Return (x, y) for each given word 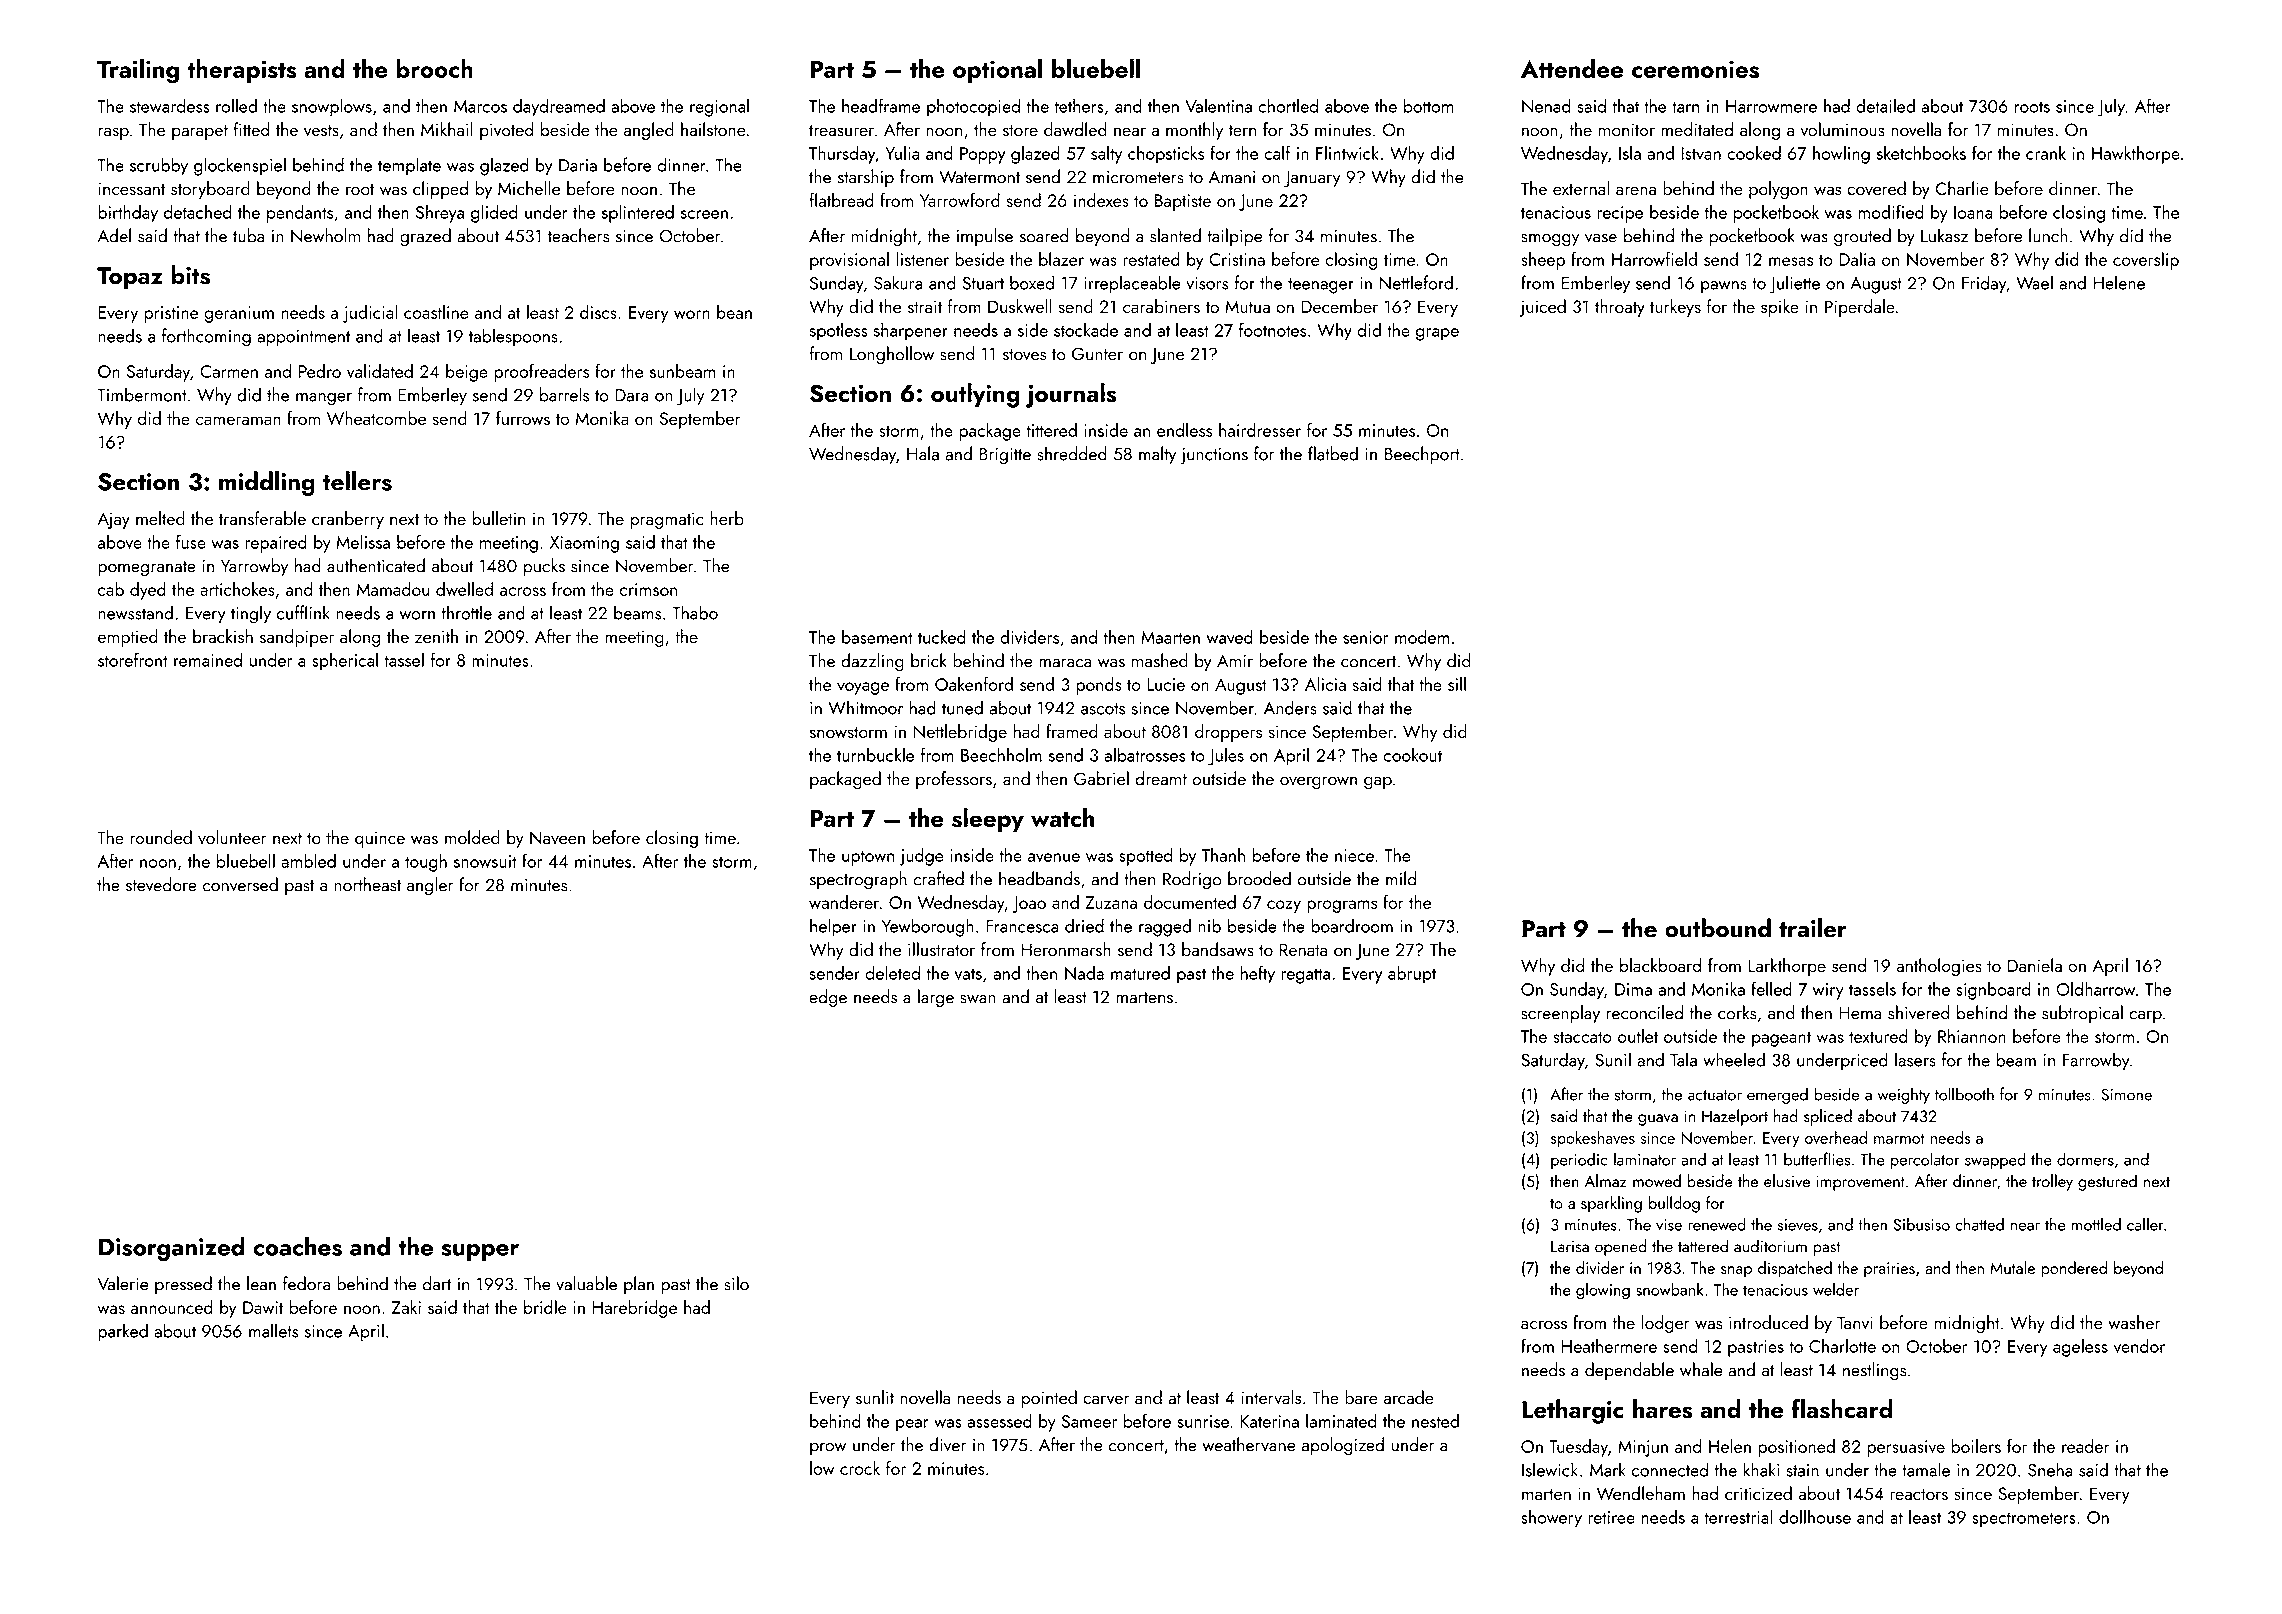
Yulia (902, 153)
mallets (273, 1330)
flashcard (1842, 1409)
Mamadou (393, 589)
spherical (345, 661)
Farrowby (2096, 1061)
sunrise (1203, 1421)
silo (736, 1283)
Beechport (1422, 455)
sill (1457, 683)
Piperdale (1860, 308)
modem (1422, 637)
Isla (1630, 152)
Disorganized (171, 1248)
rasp (113, 133)
